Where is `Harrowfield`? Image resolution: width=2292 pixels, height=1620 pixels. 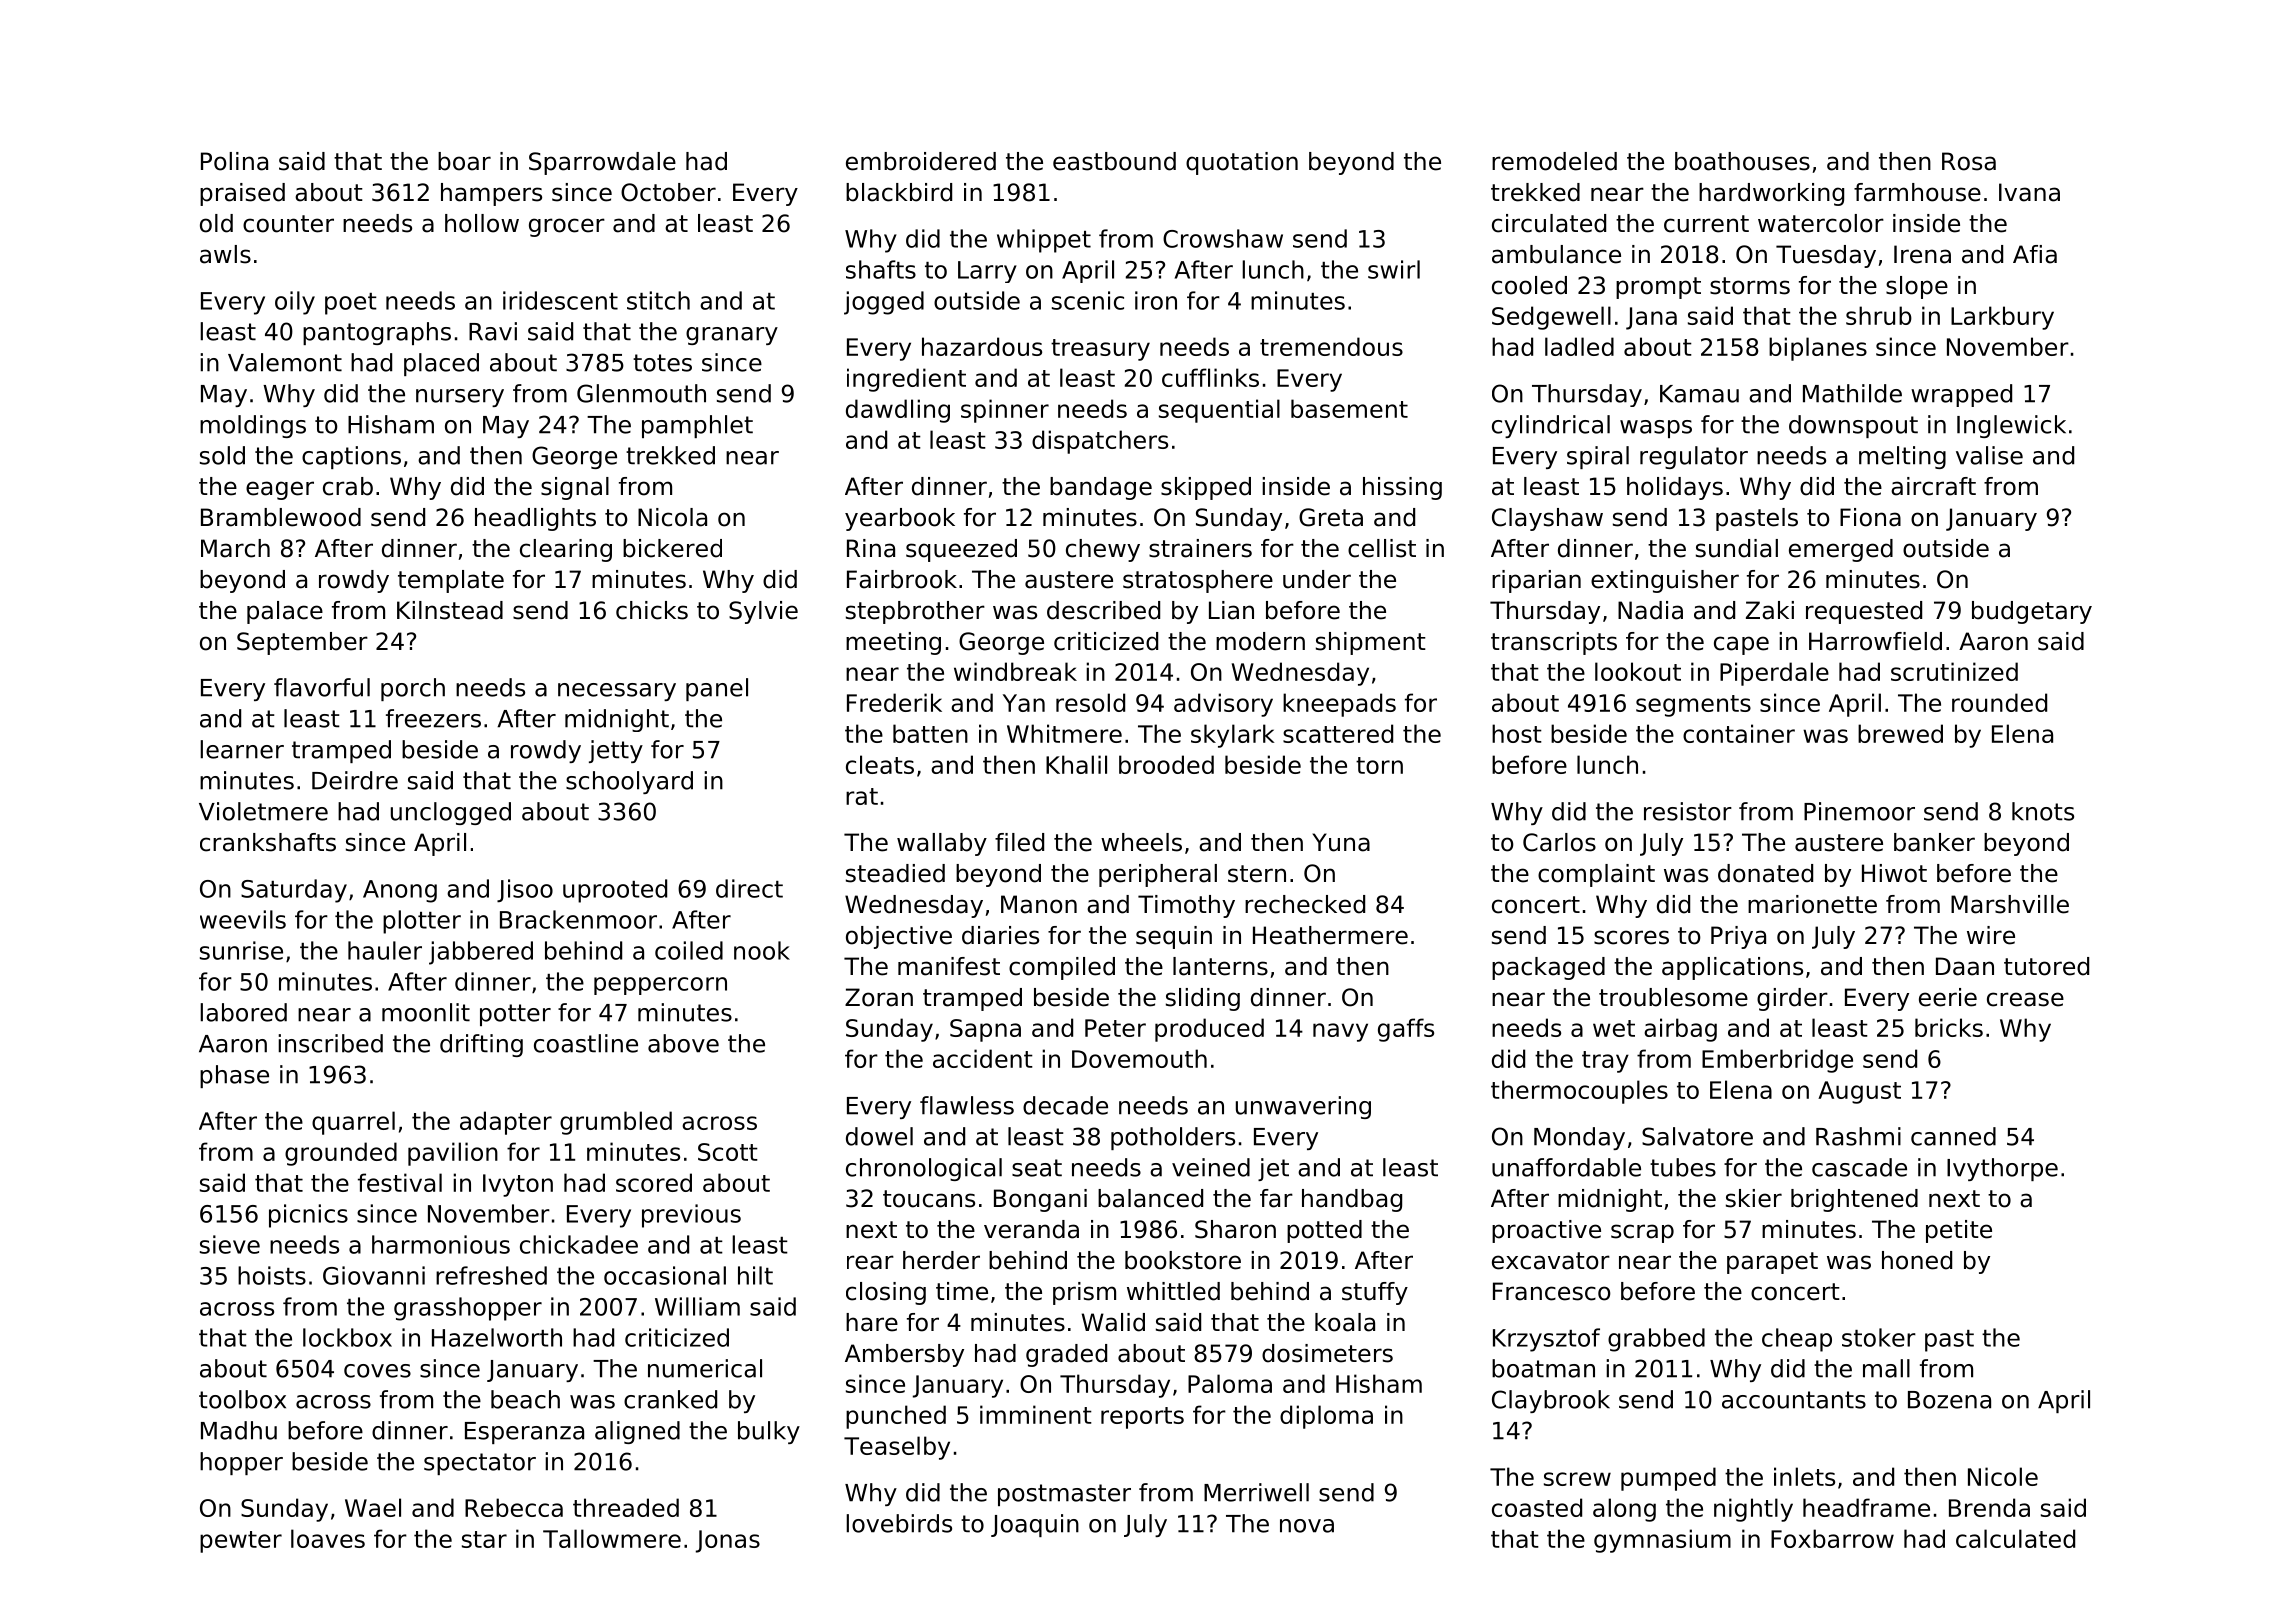 Harrowfield is located at coordinates (1875, 641).
